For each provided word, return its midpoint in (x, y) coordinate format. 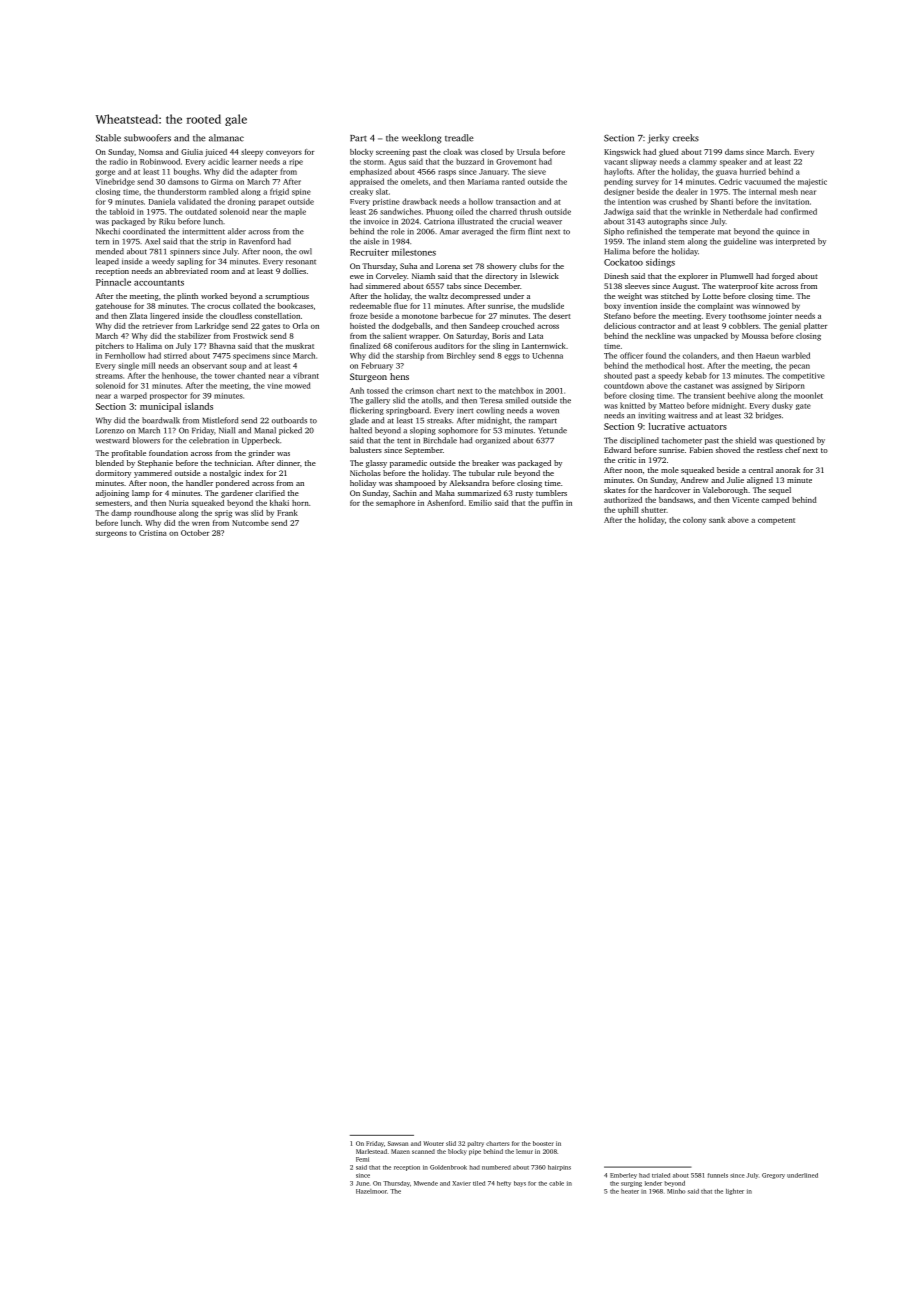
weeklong (422, 139)
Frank (287, 513)
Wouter (433, 1143)
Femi (362, 1159)
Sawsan (398, 1143)
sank (717, 520)
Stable (108, 138)
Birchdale (440, 440)
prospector (168, 397)
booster (543, 1143)
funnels (718, 1175)
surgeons (111, 534)
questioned (794, 441)
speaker (733, 162)
